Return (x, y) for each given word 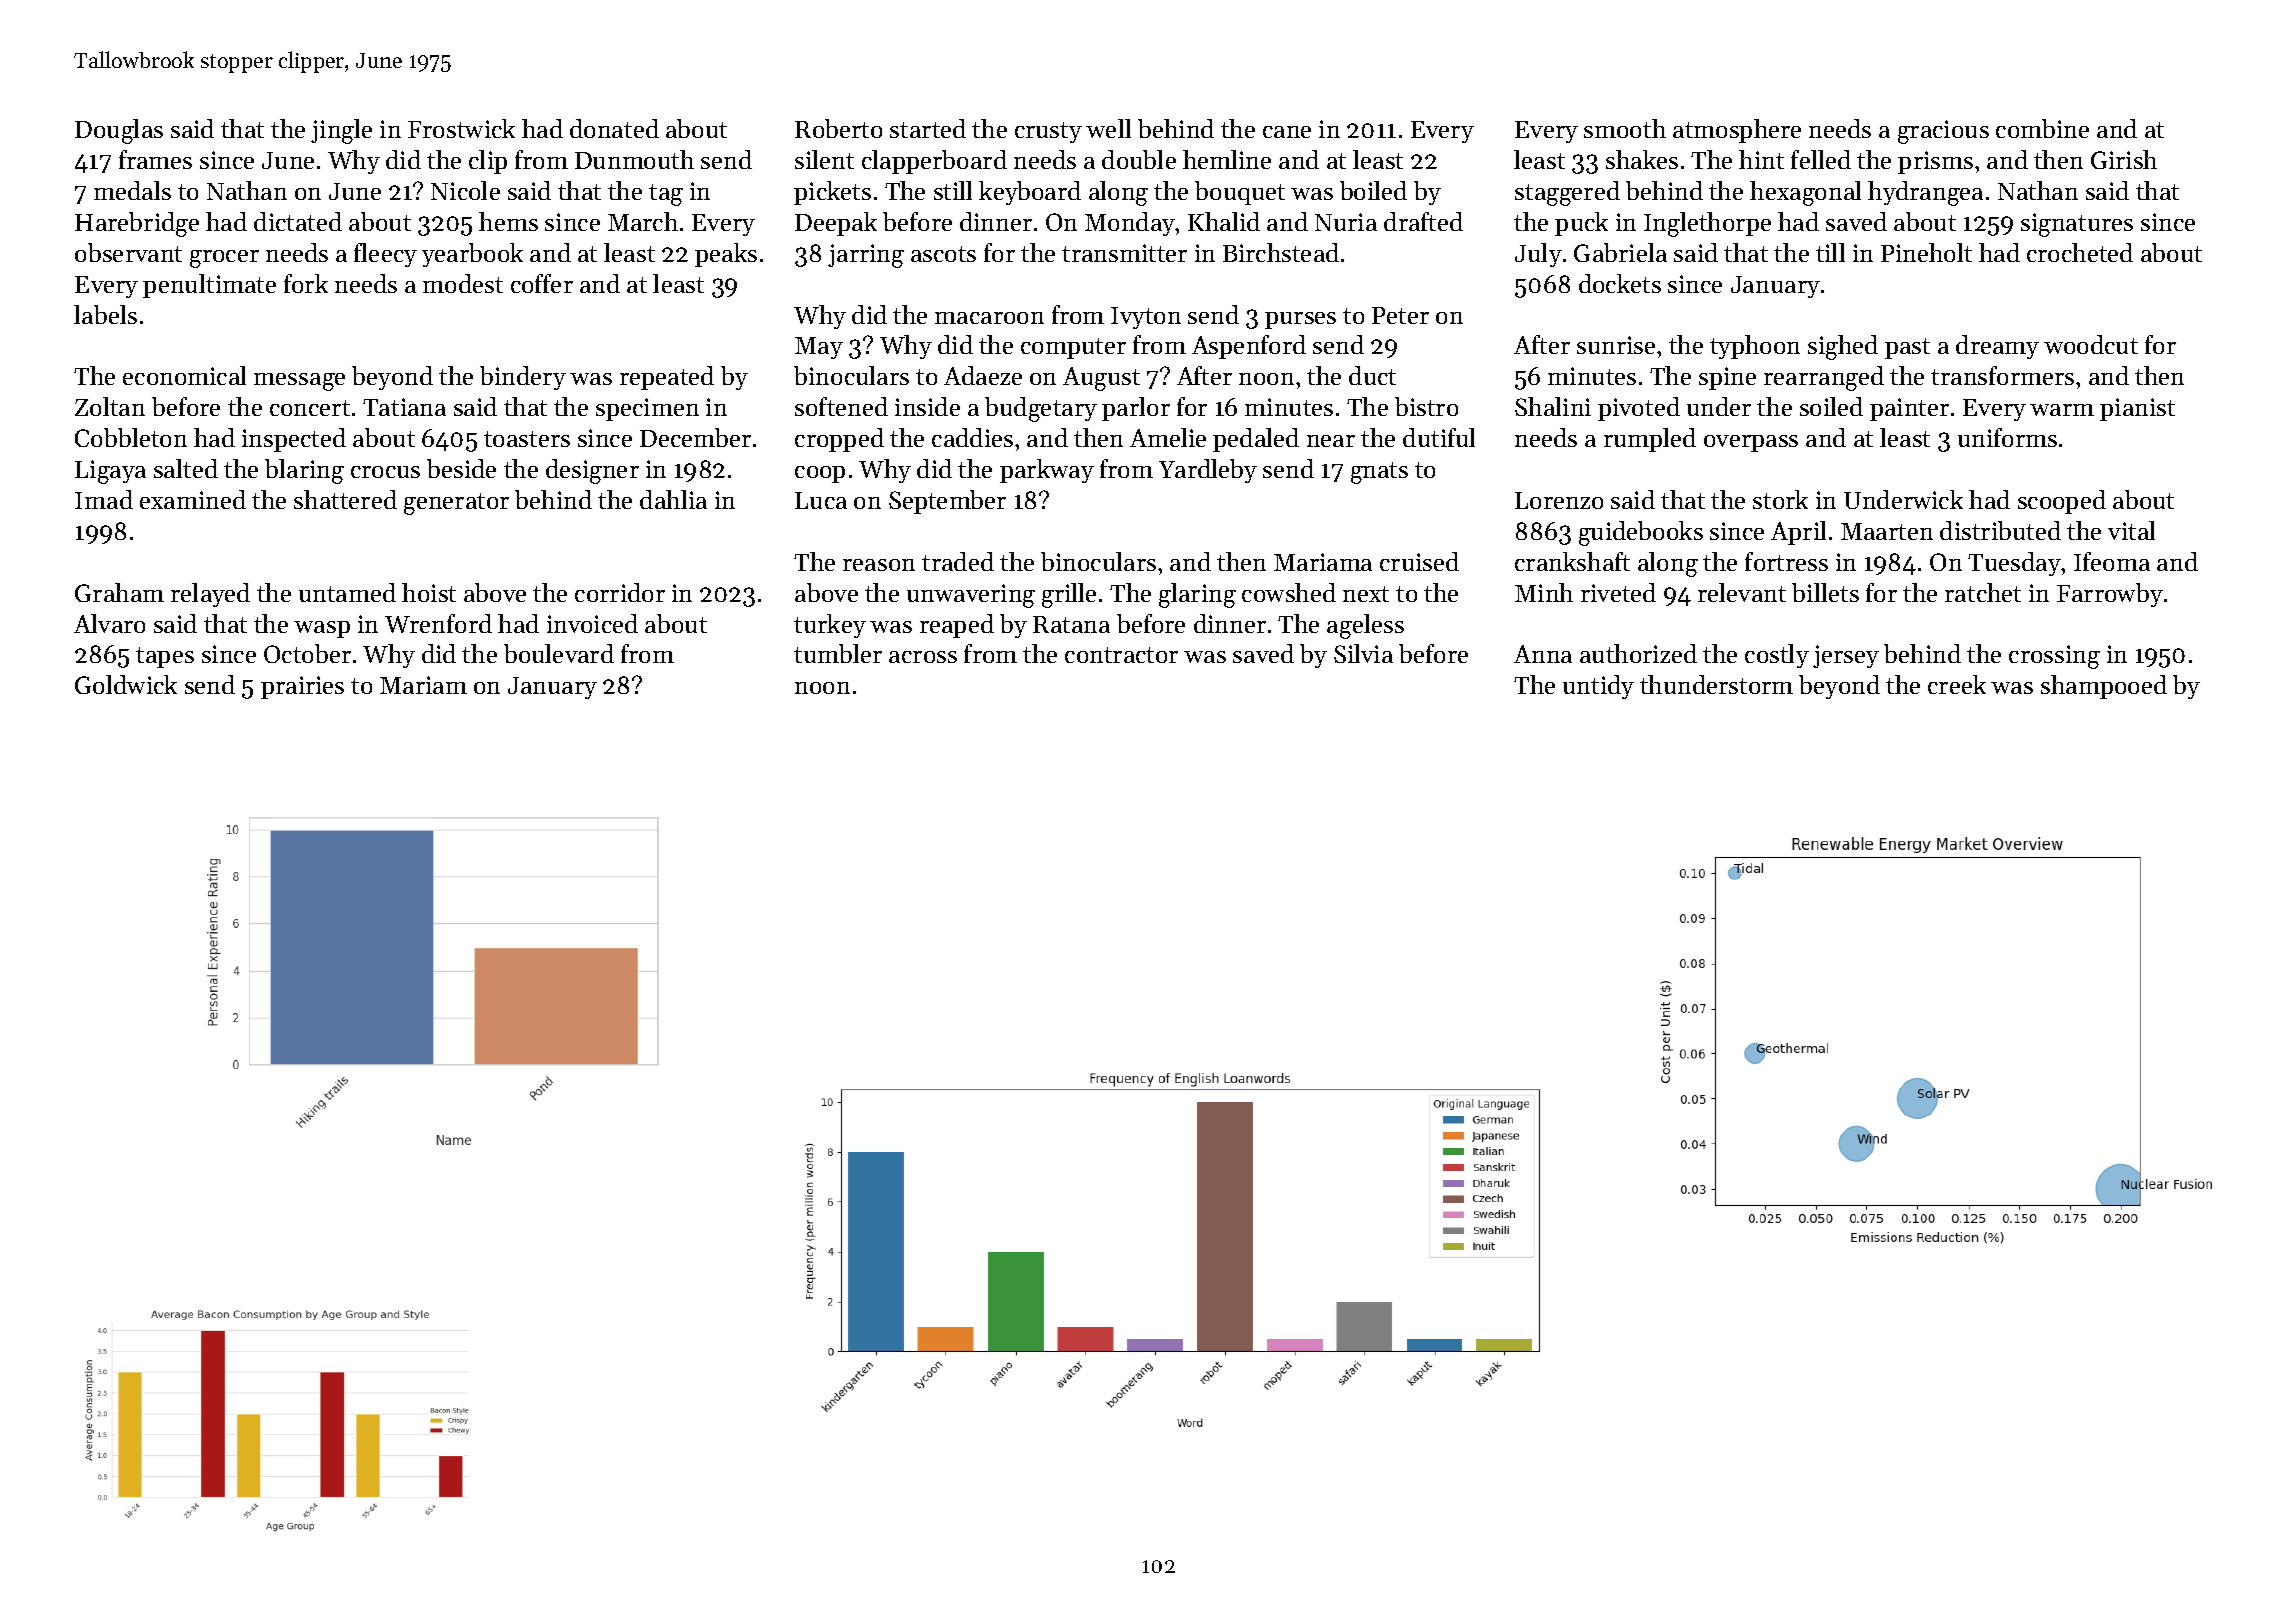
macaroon (989, 318)
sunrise (1616, 345)
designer (592, 471)
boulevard (559, 653)
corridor (620, 592)
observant (128, 252)
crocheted (2080, 252)
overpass (1751, 443)
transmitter (1124, 253)
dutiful (1439, 437)
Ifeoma (2112, 561)
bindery (523, 378)
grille (1069, 595)
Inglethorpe (1707, 224)
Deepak (836, 224)
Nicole (465, 190)
